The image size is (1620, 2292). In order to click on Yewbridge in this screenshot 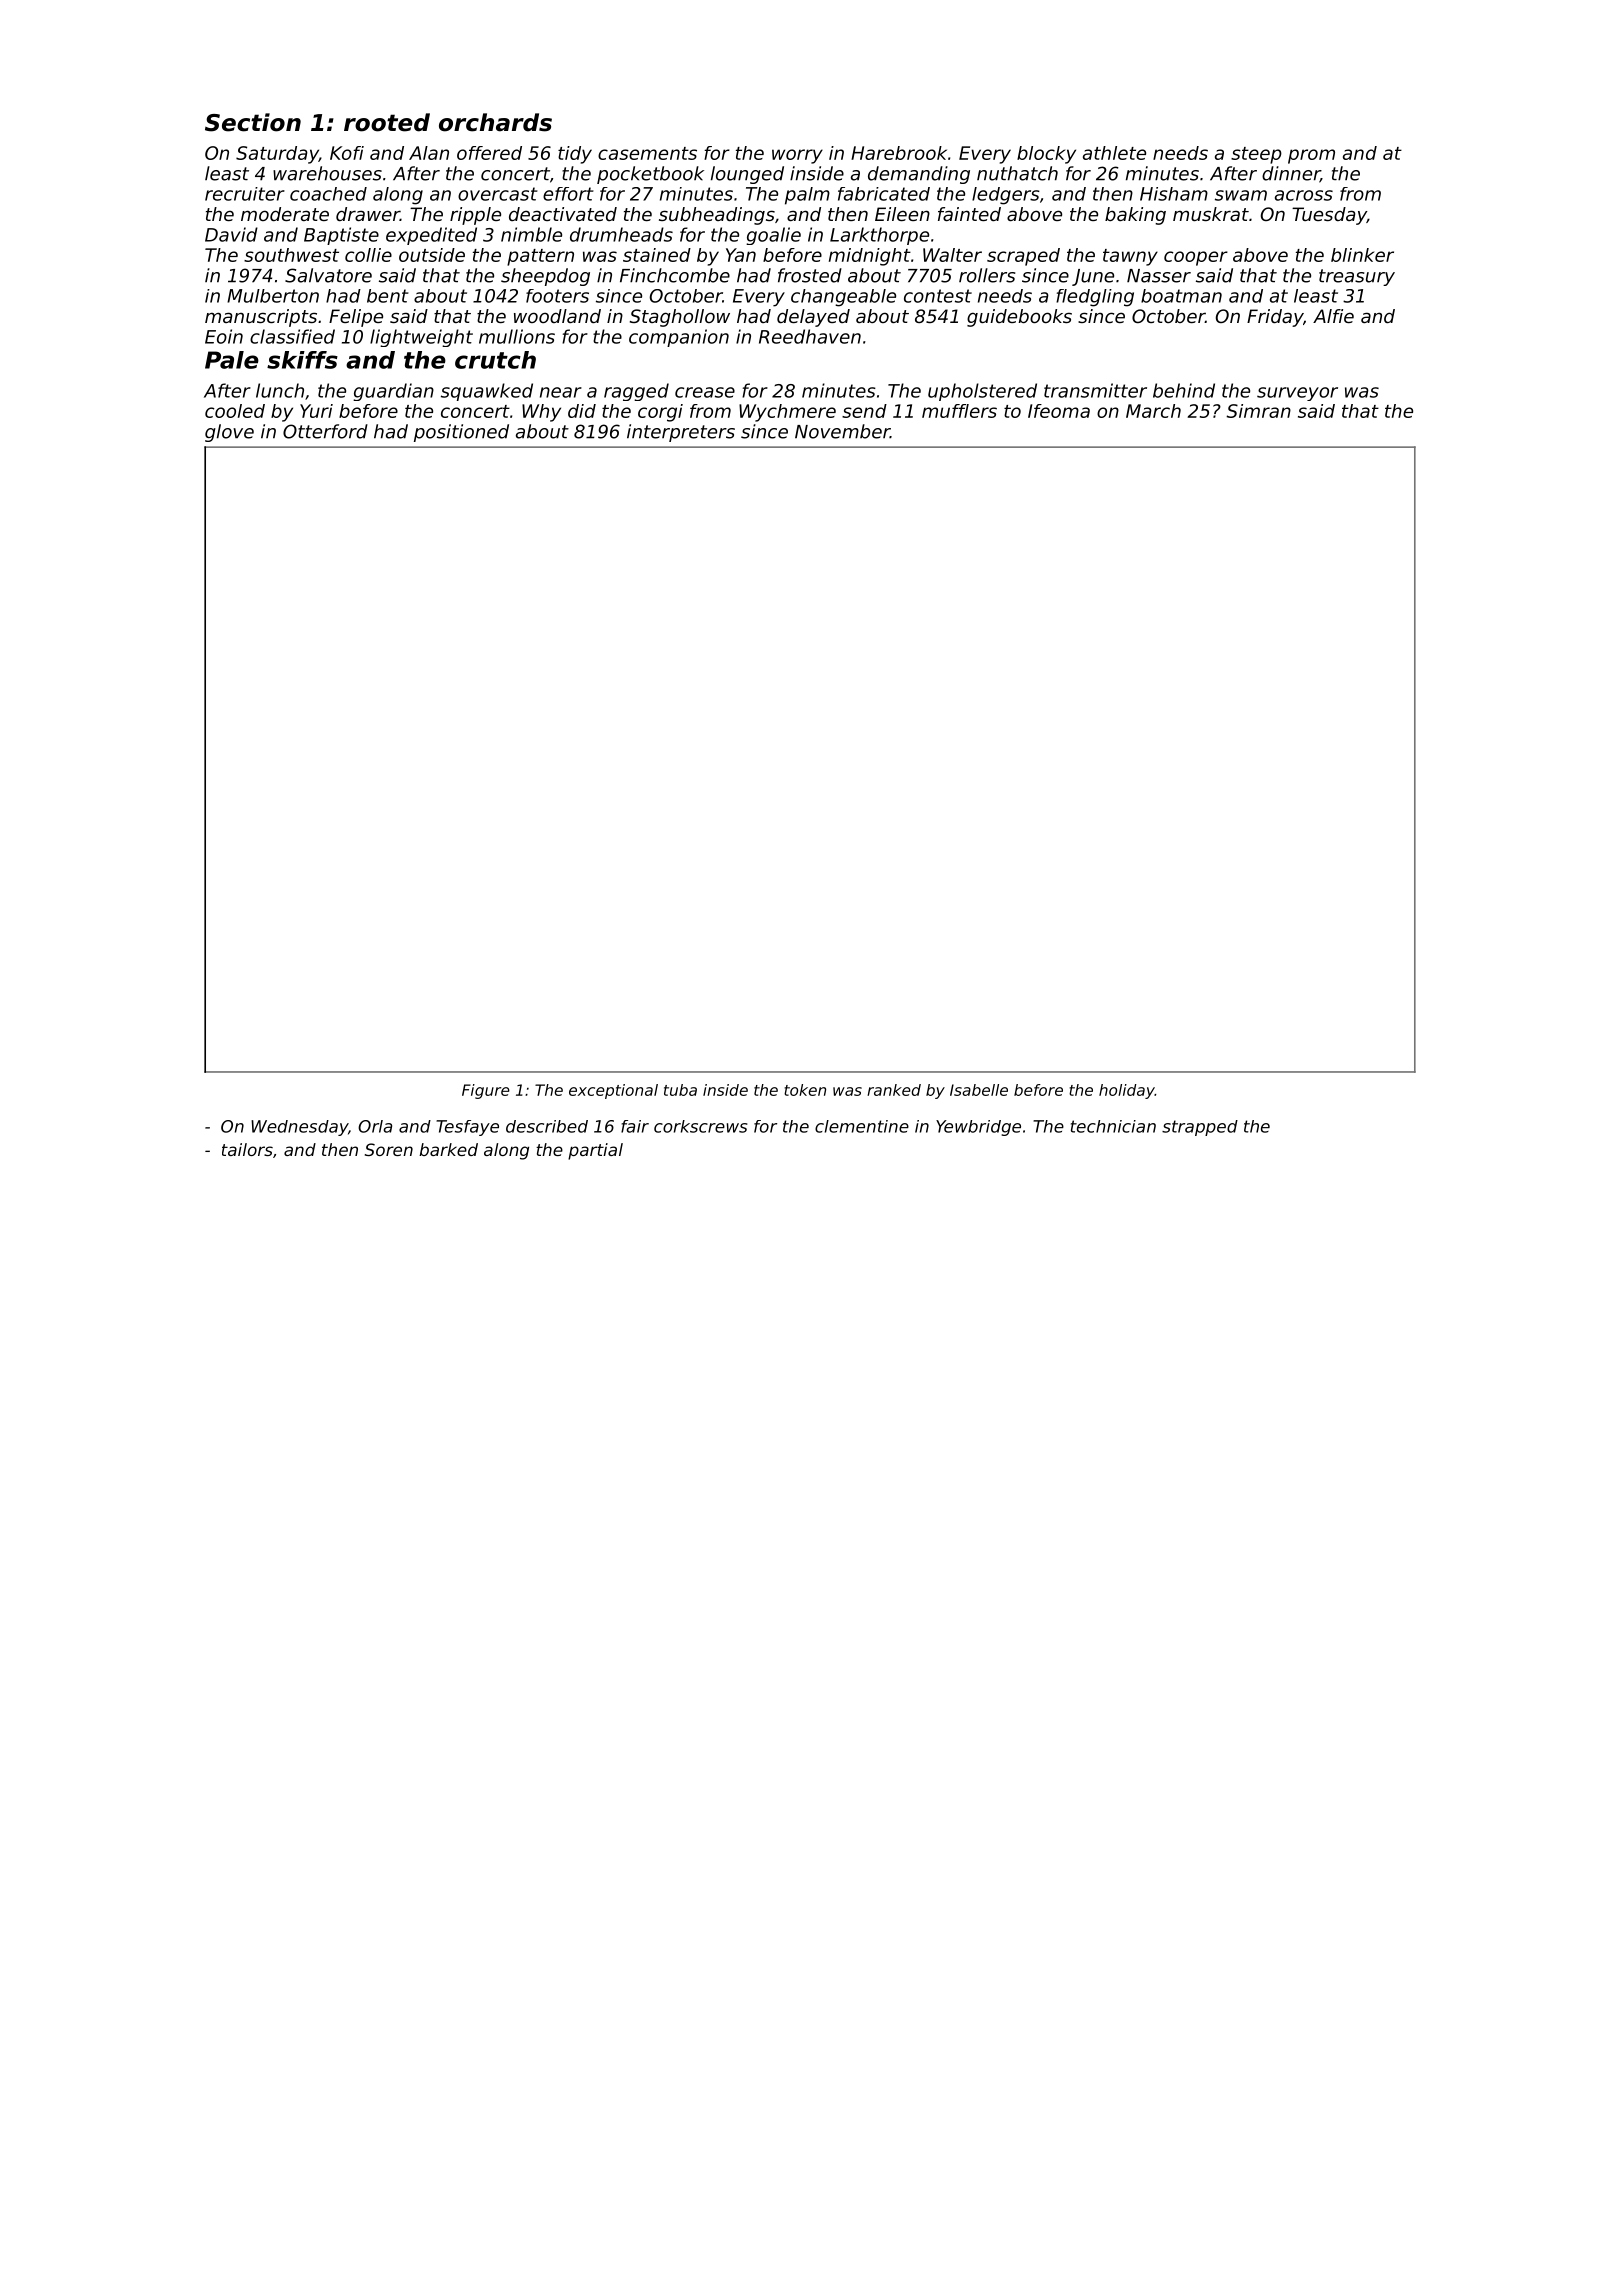, I will do `click(978, 1128)`.
